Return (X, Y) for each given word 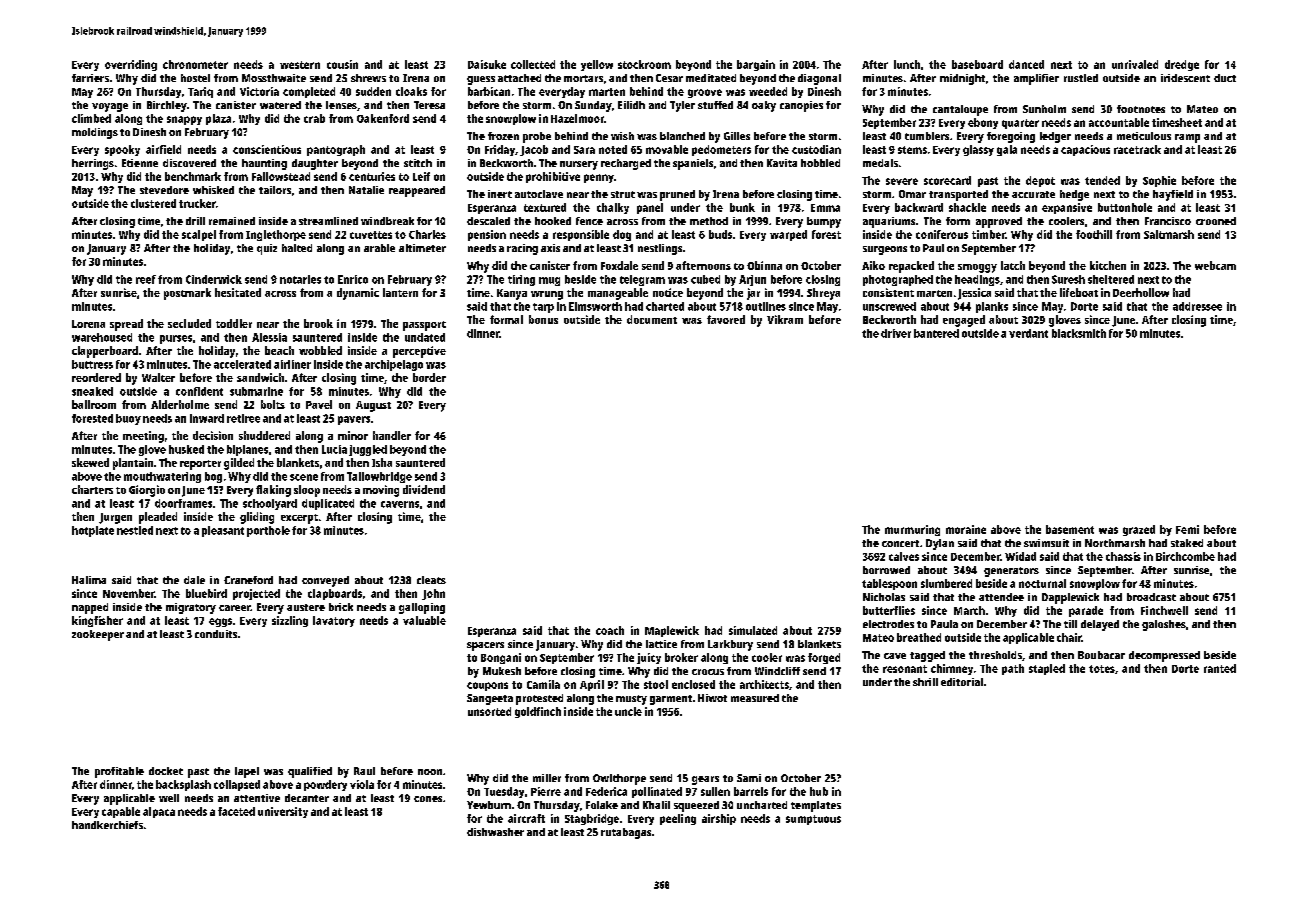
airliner (292, 364)
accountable (1119, 122)
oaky (764, 106)
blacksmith (1079, 333)
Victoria (259, 91)
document (652, 319)
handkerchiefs (107, 825)
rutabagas (626, 833)
